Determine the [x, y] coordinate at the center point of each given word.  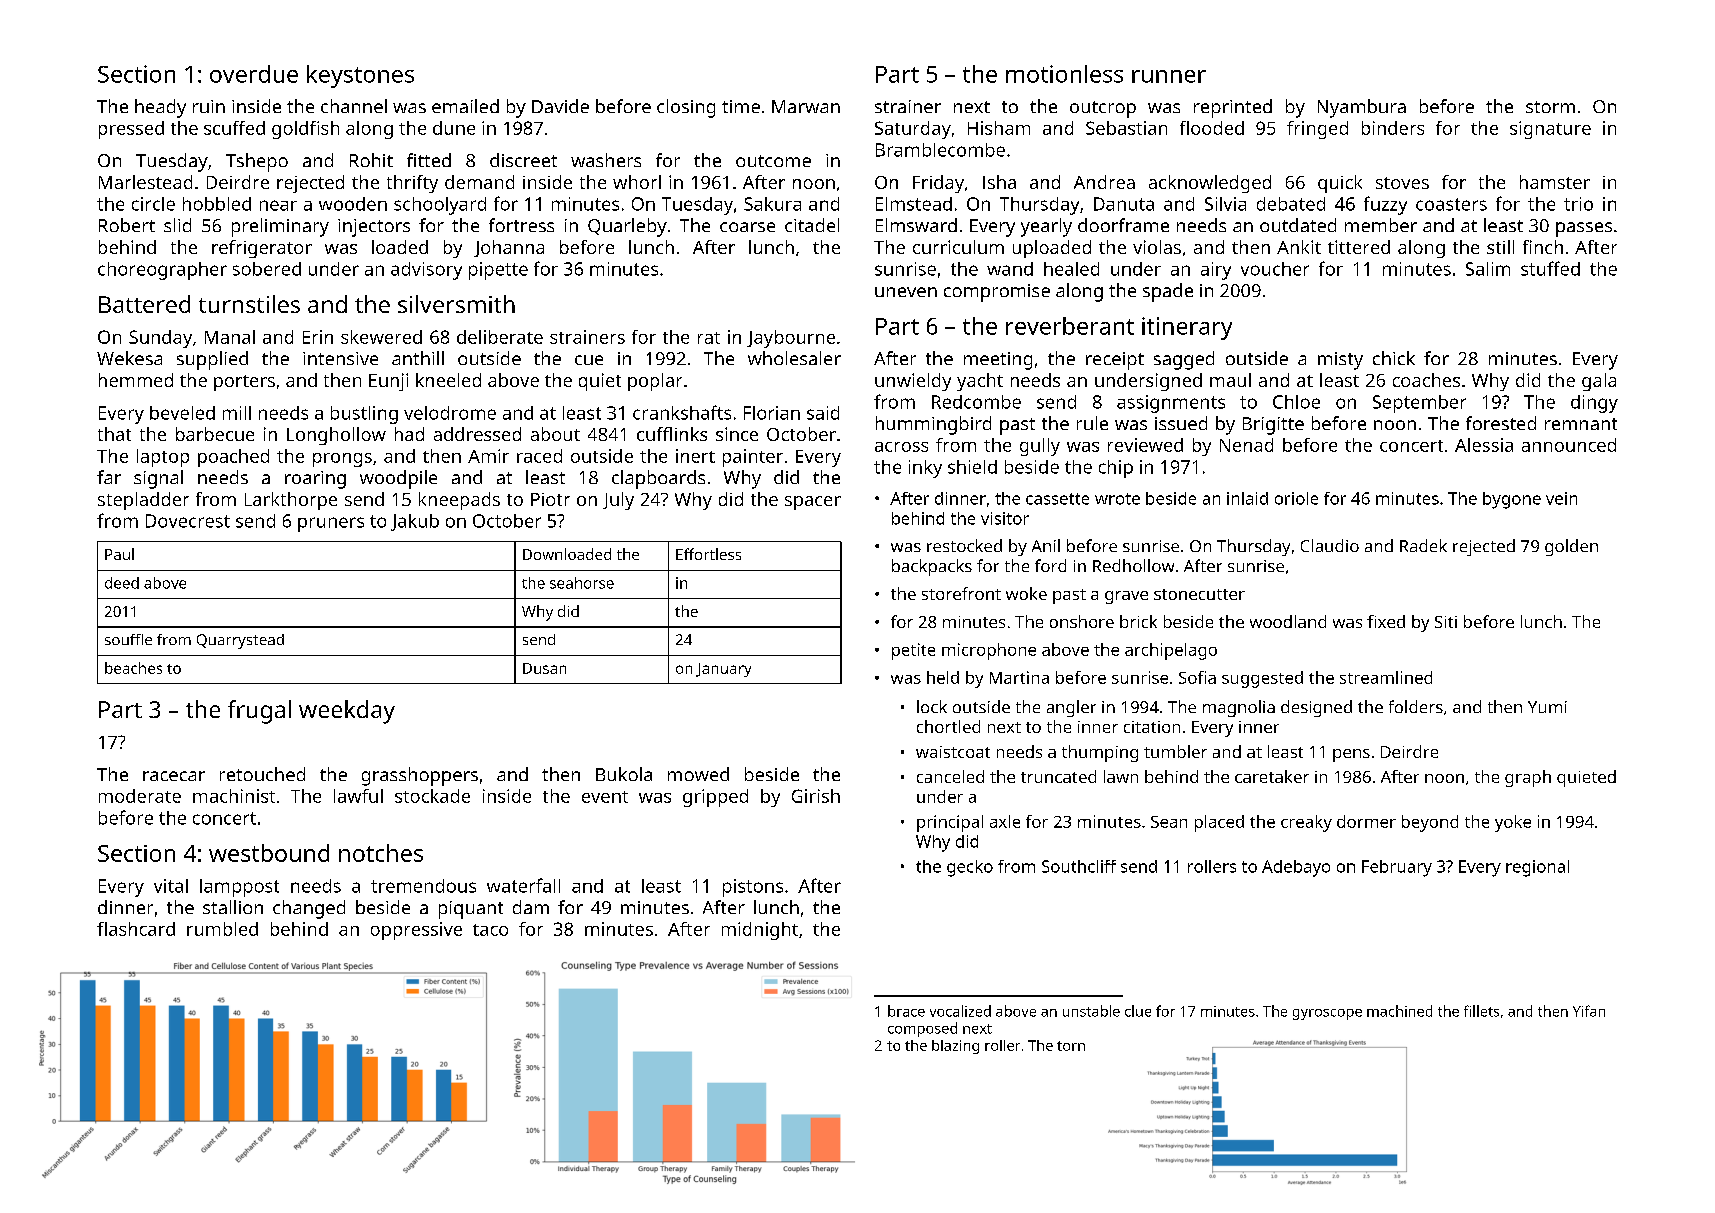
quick [1340, 184]
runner [1169, 76]
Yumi [1547, 707]
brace [906, 1011]
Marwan [806, 106]
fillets [1481, 1011]
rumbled [222, 929]
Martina [1019, 677]
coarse [747, 227]
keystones [360, 76]
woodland [1288, 621]
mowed [698, 774]
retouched [262, 774]
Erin [318, 337]
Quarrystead [240, 641]
